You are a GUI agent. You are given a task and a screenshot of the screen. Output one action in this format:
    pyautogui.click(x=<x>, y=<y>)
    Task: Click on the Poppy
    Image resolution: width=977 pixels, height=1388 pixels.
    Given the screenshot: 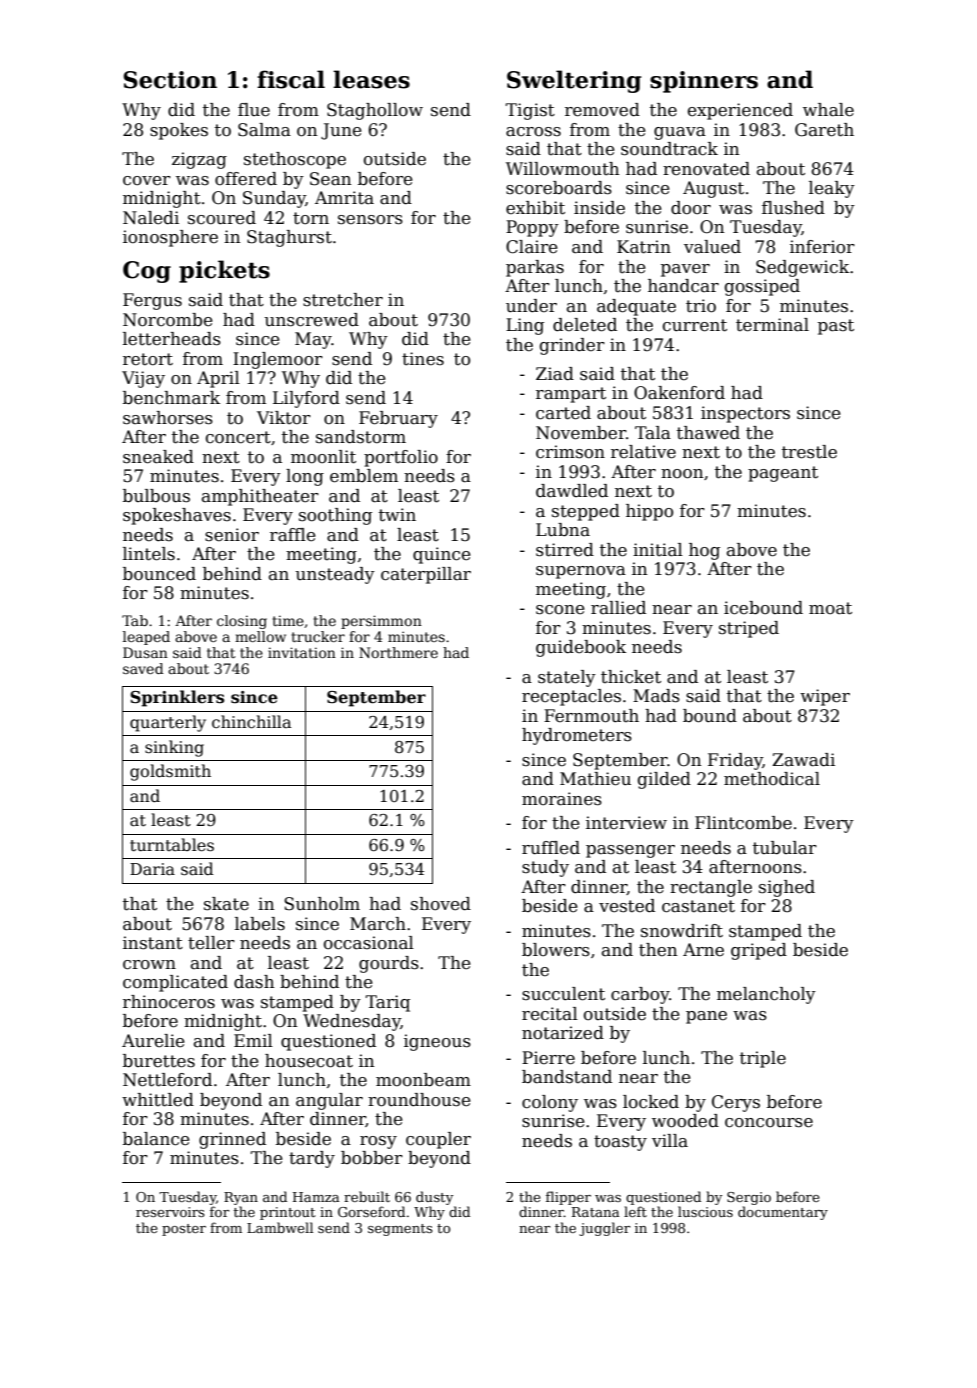 What is the action you would take?
    pyautogui.click(x=532, y=228)
